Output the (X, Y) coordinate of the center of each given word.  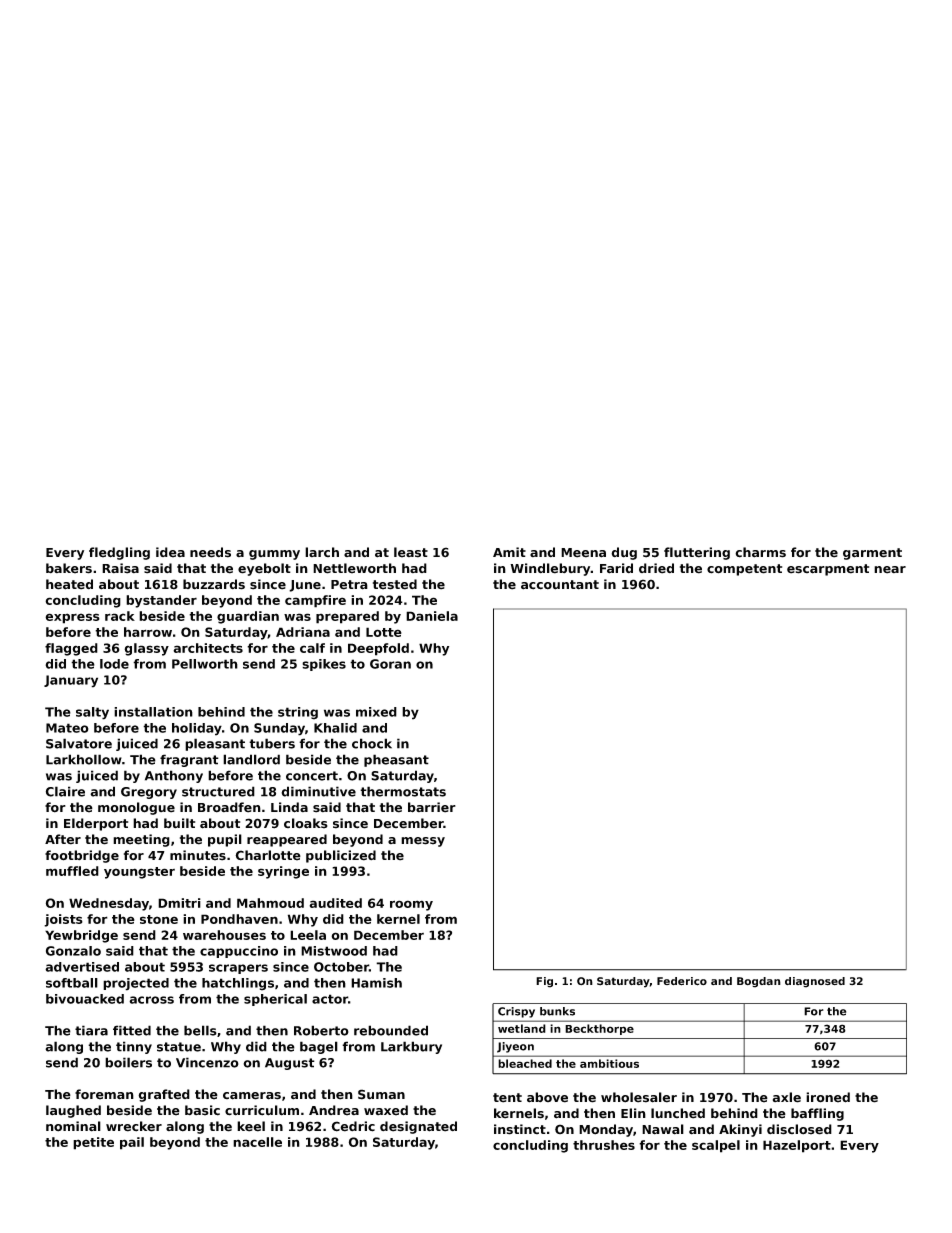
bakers (69, 568)
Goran (390, 664)
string (298, 713)
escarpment (828, 570)
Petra (349, 585)
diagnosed (815, 982)
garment (872, 554)
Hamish (376, 983)
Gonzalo (73, 951)
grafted (164, 1095)
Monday (606, 1130)
